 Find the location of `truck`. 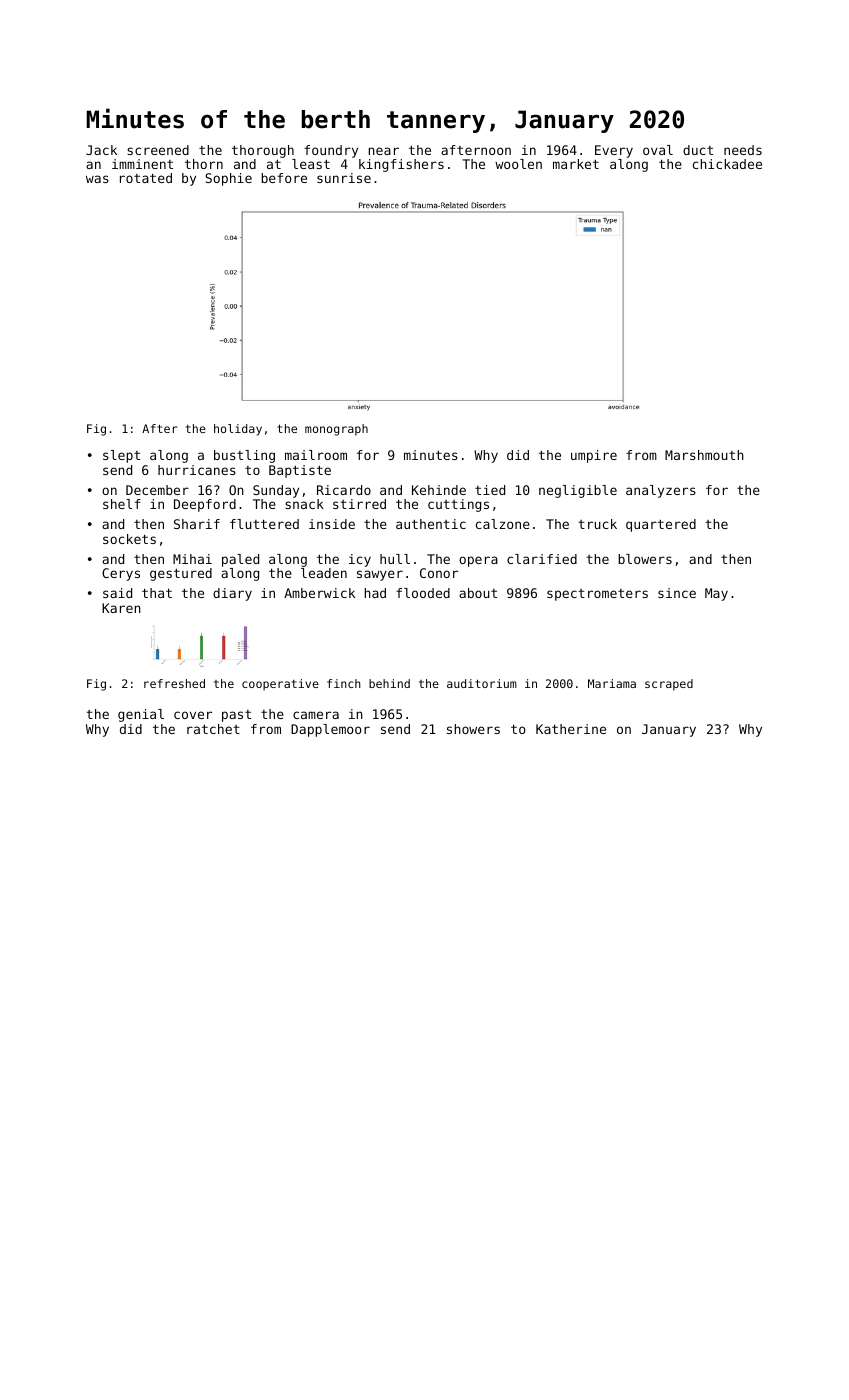

truck is located at coordinates (597, 524).
